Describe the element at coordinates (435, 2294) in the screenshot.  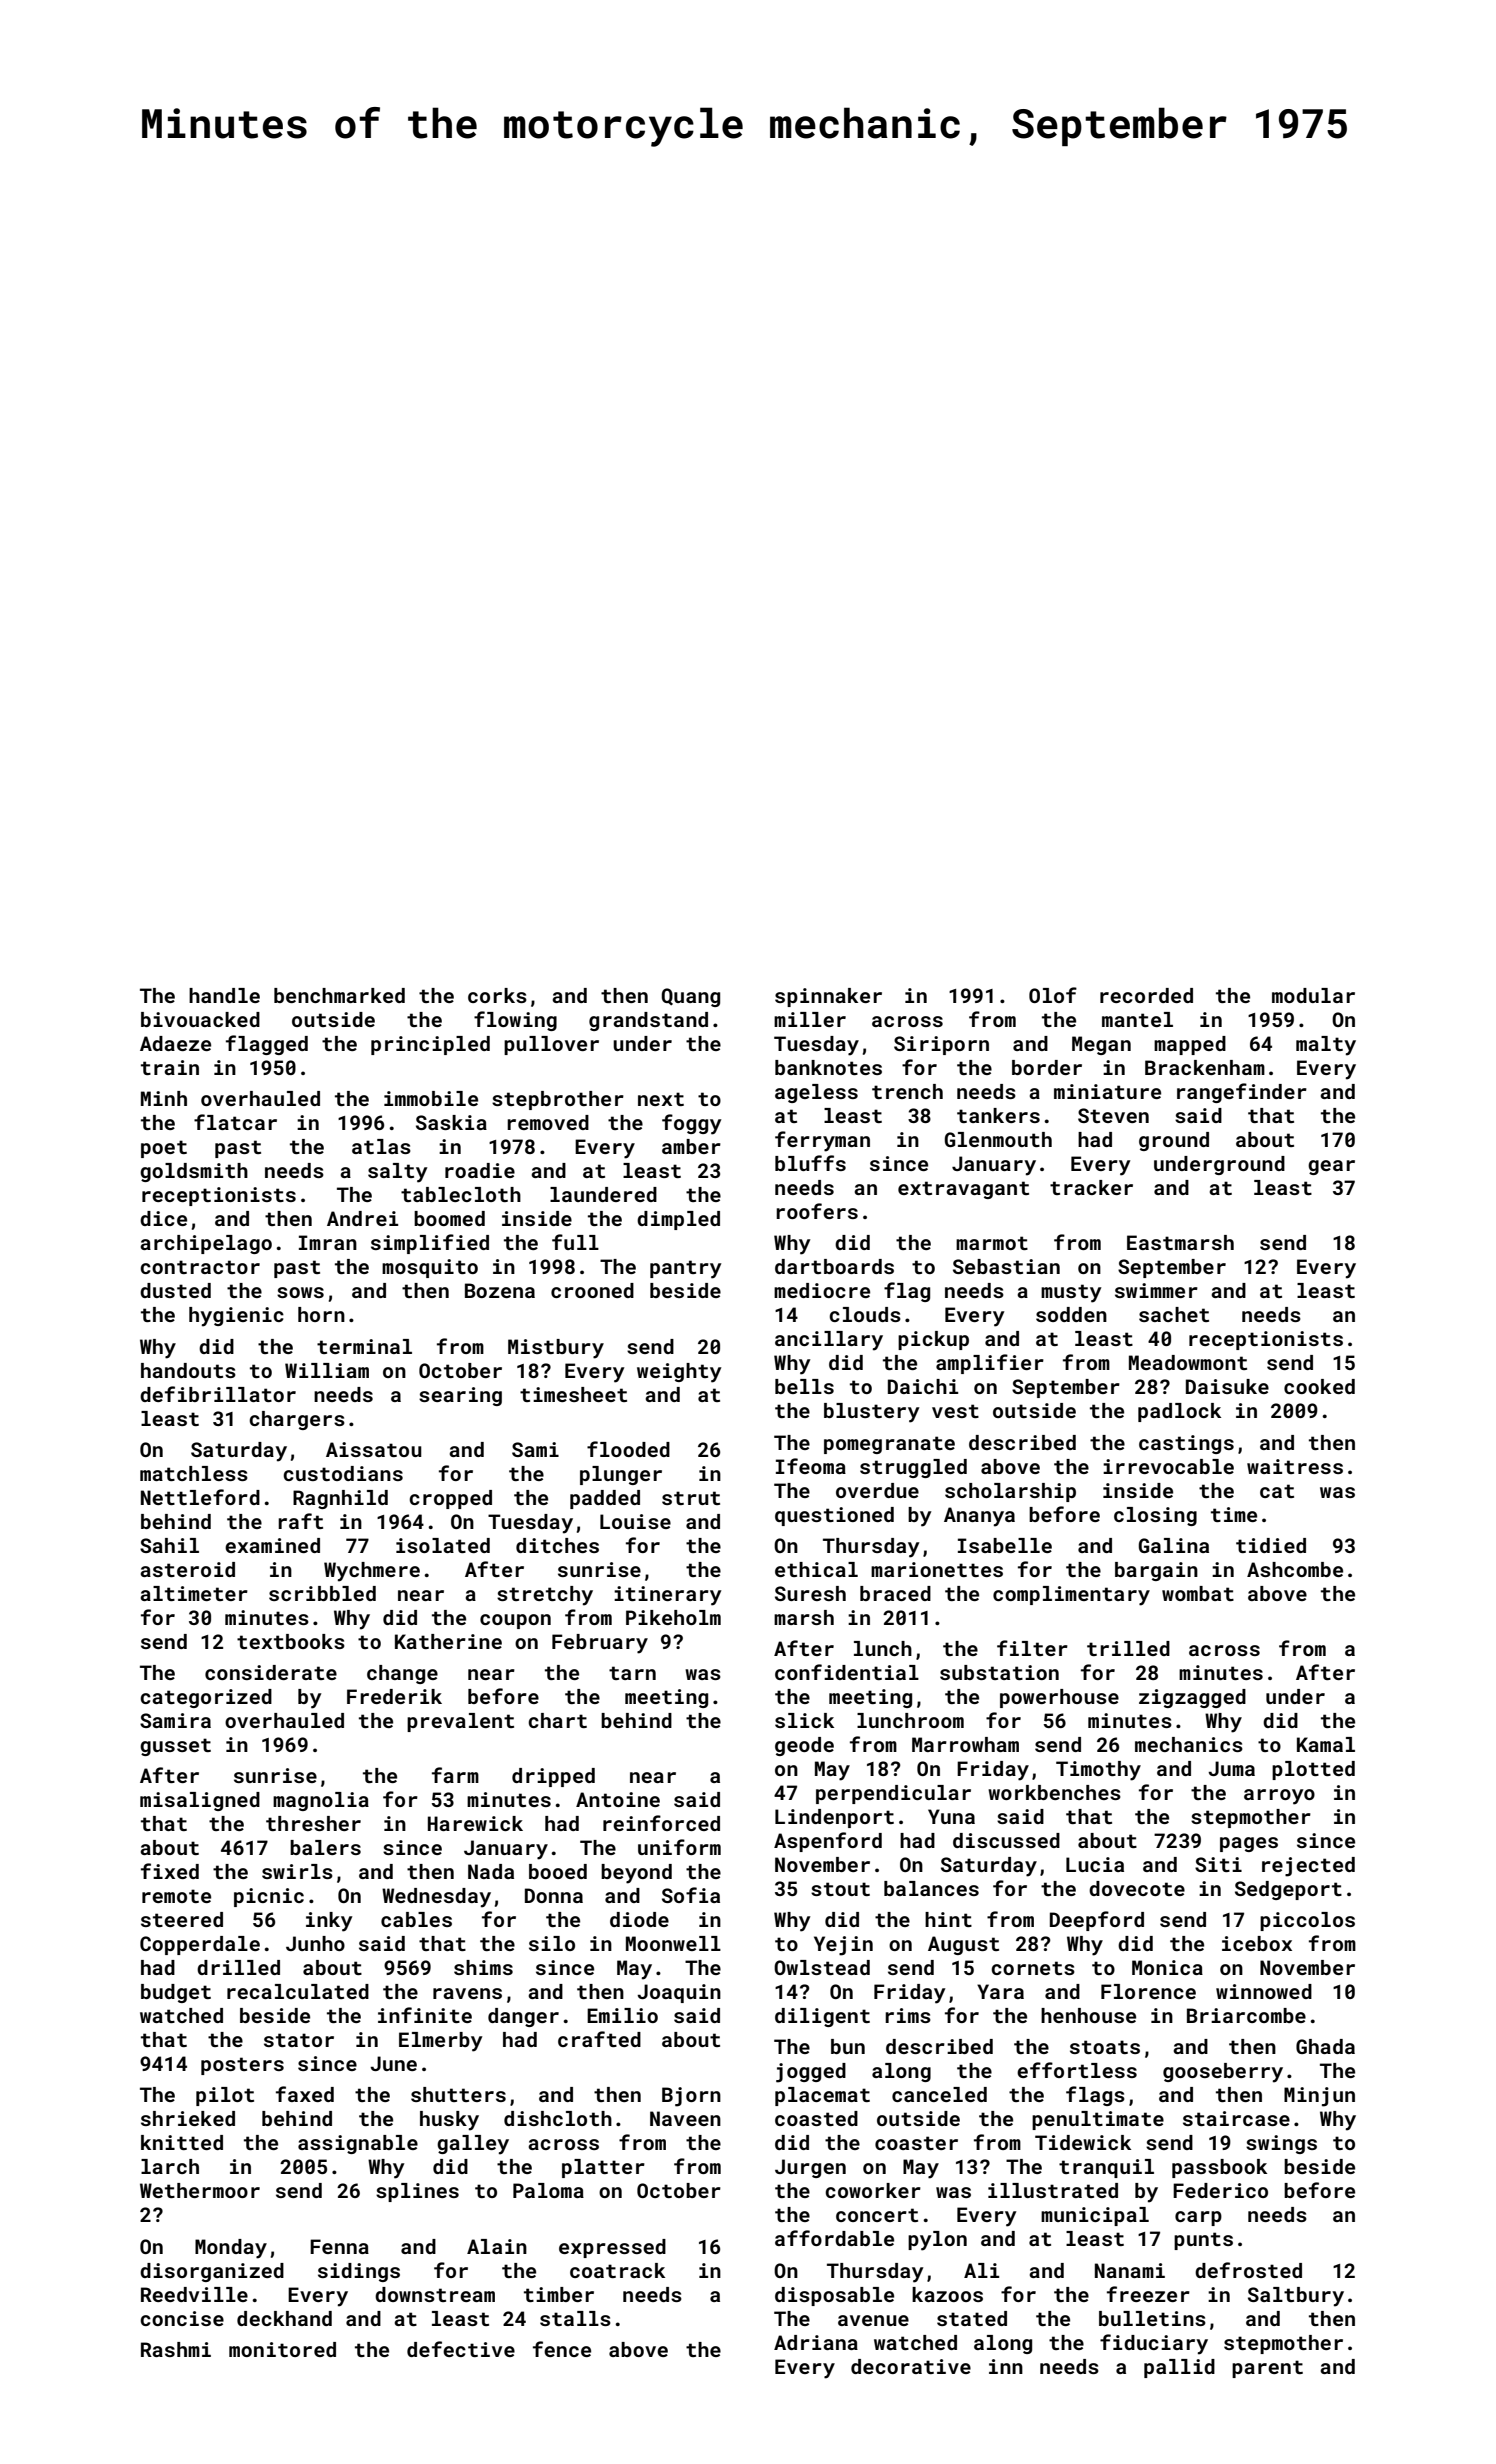
I see `downstream` at that location.
